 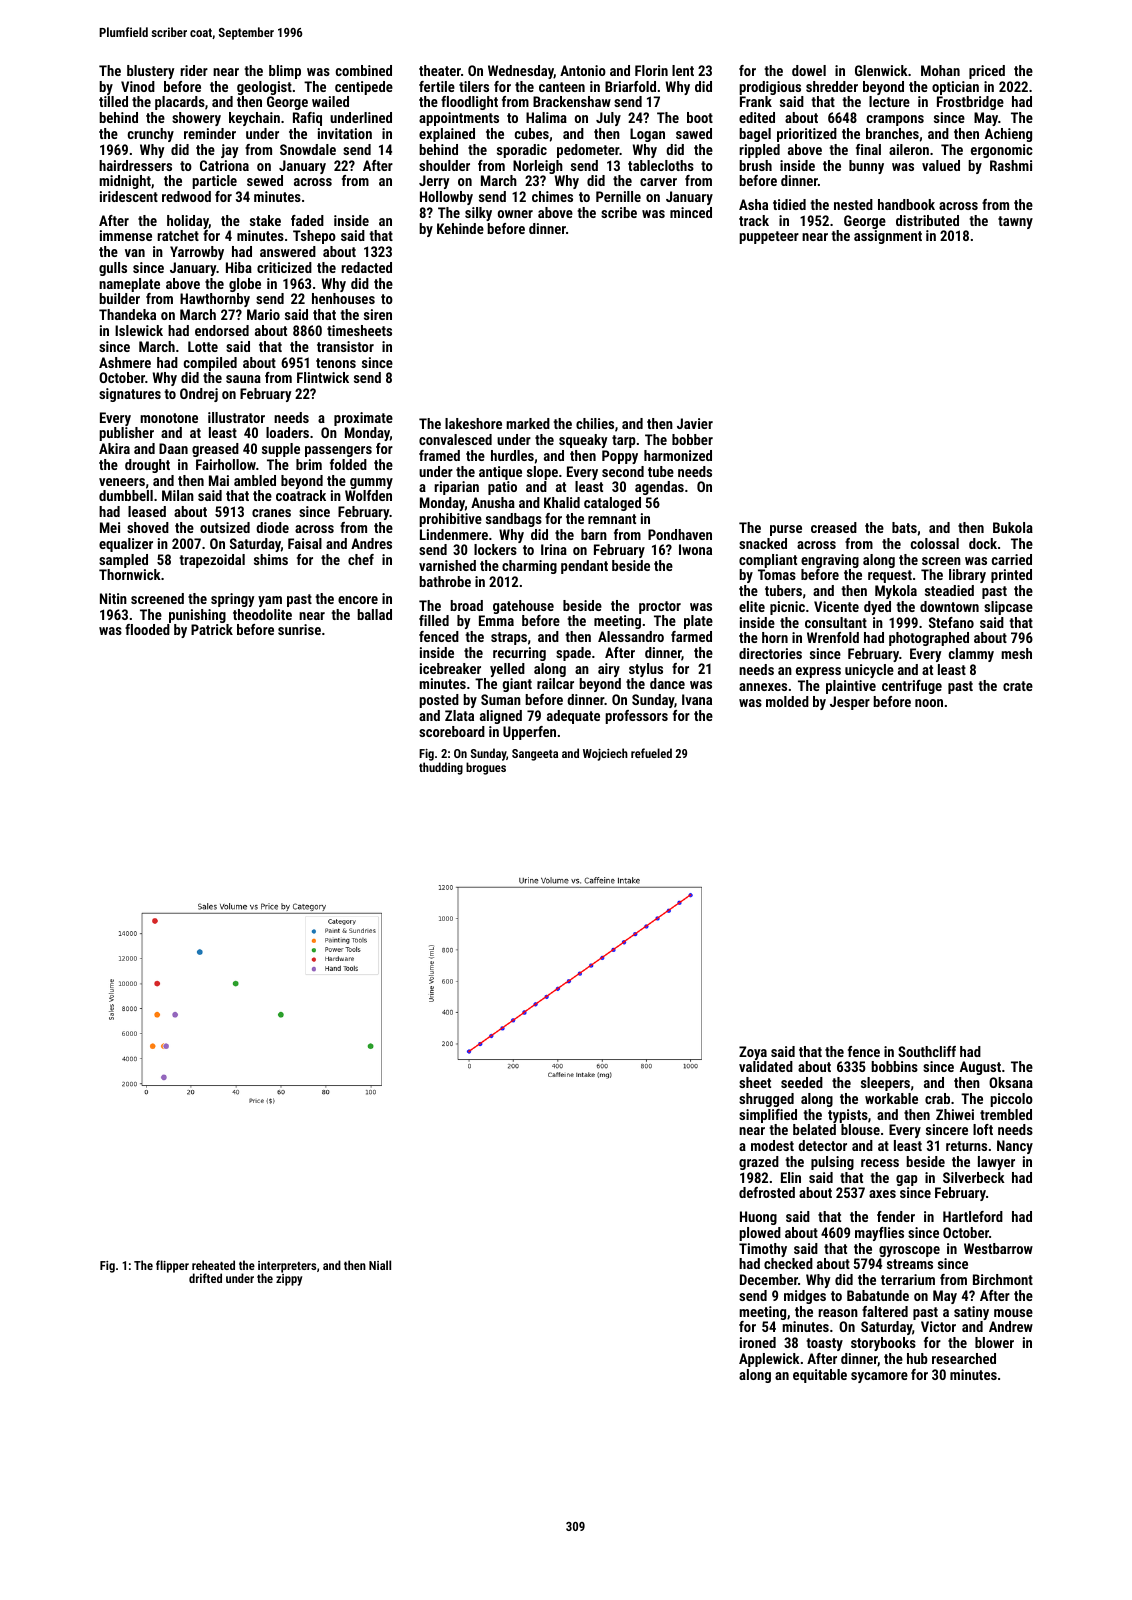 I want to click on assignment, so click(x=888, y=237).
